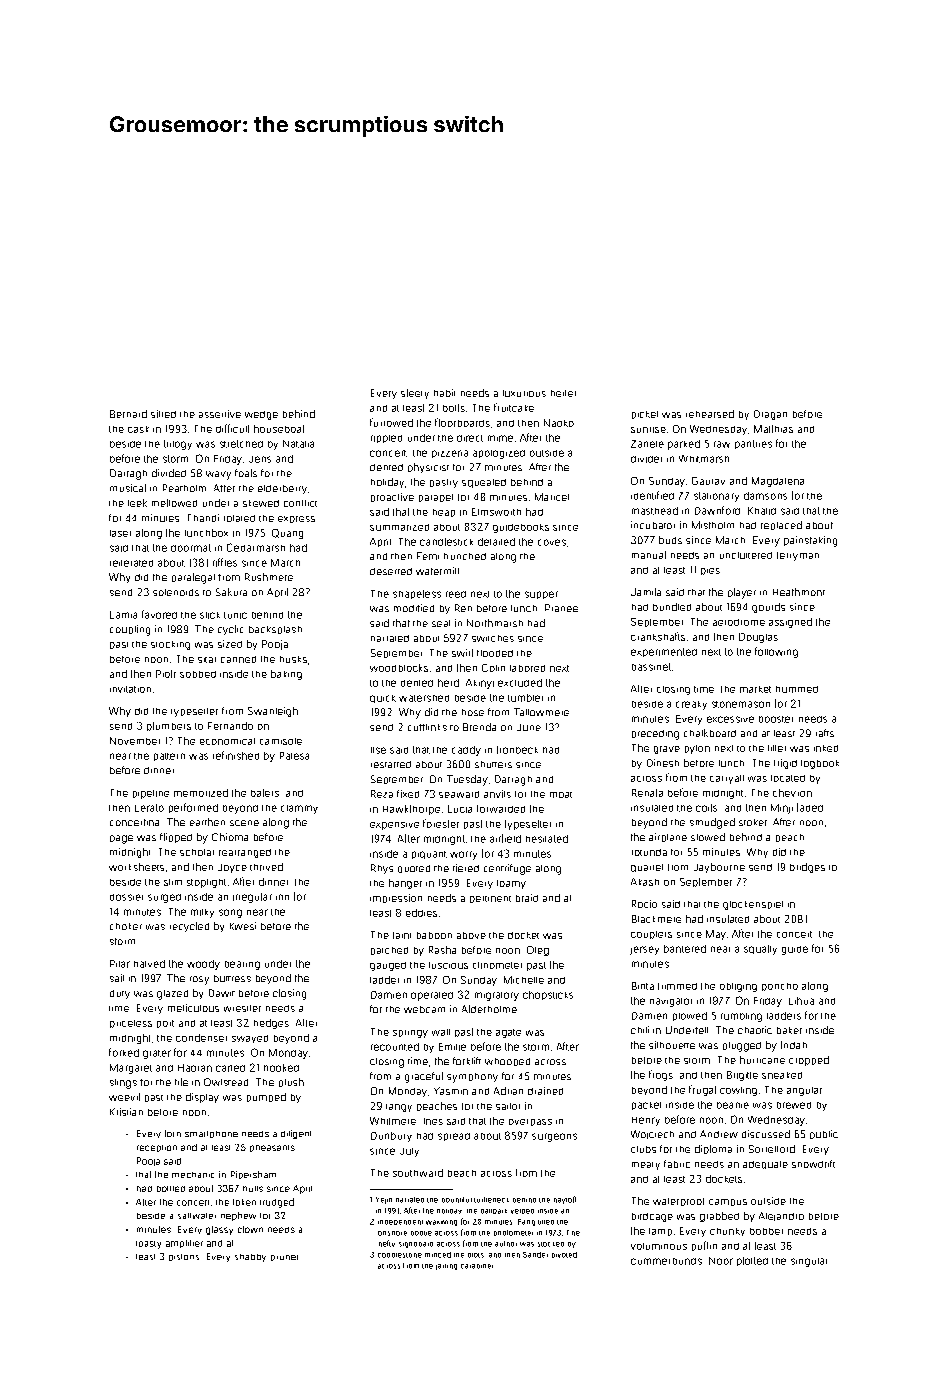 Image resolution: width=950 pixels, height=1376 pixels. Describe the element at coordinates (171, 1189) in the document. I see `bottled` at that location.
